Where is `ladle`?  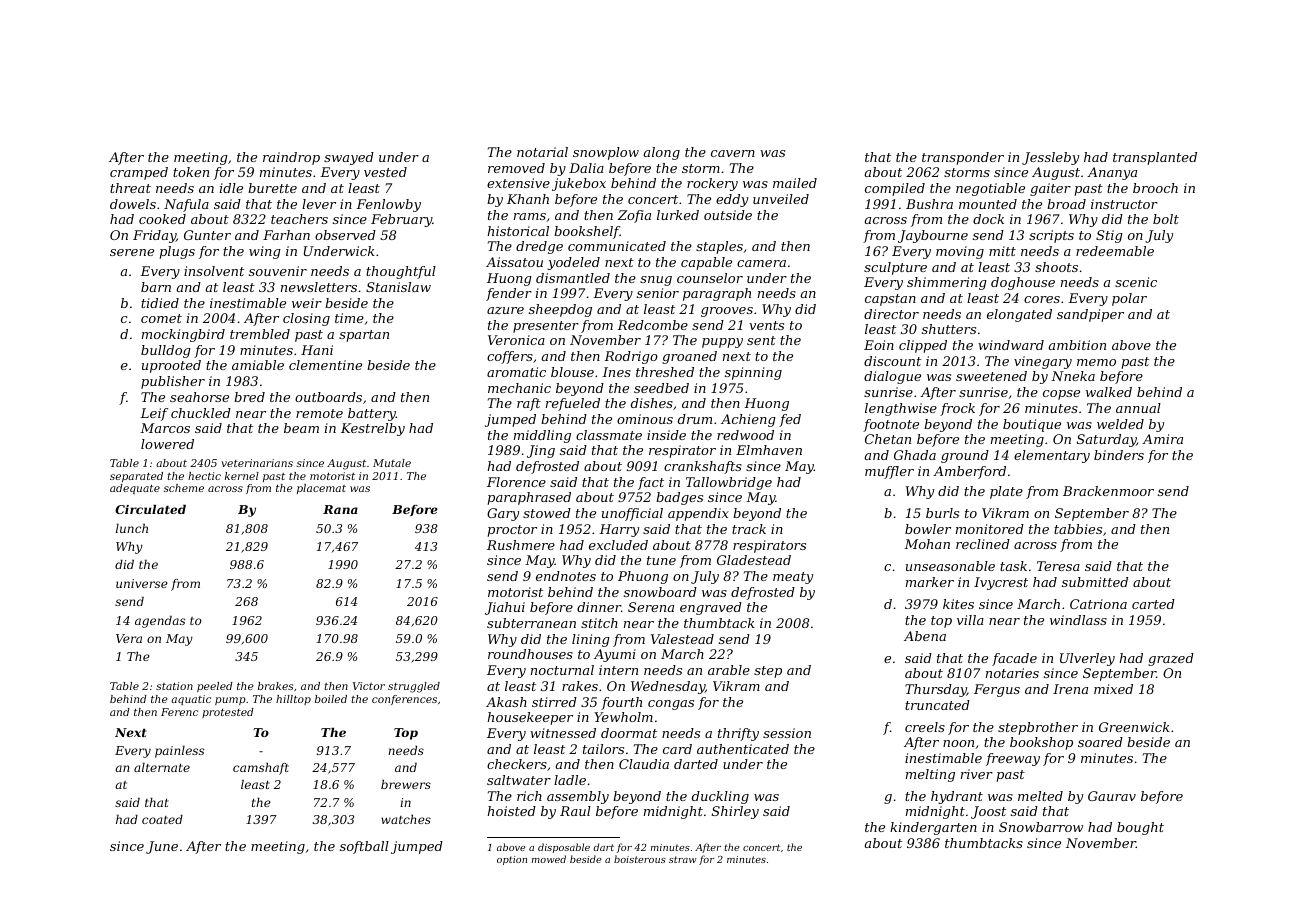
ladle is located at coordinates (570, 780).
